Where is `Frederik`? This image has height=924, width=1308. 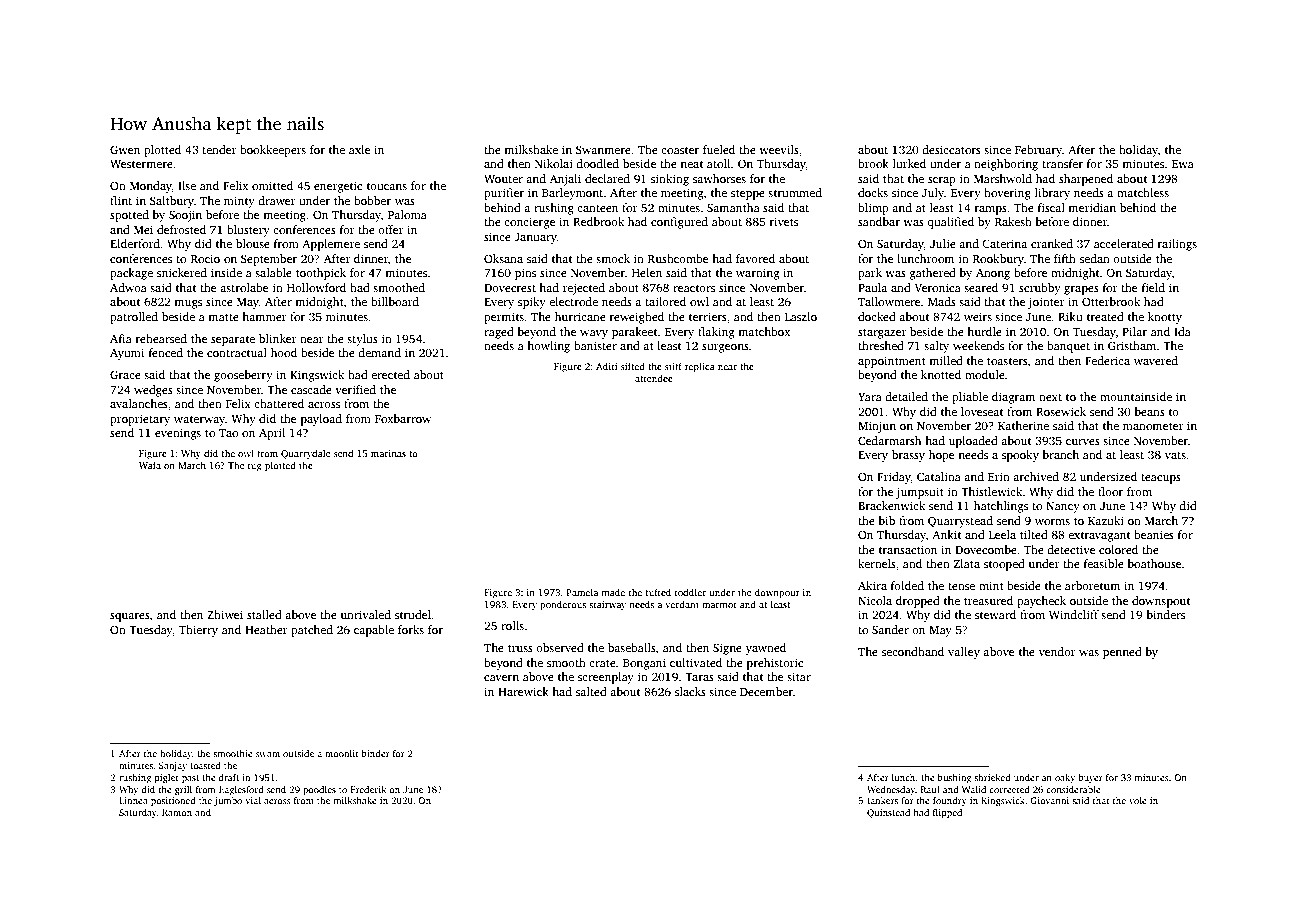 Frederik is located at coordinates (368, 789).
